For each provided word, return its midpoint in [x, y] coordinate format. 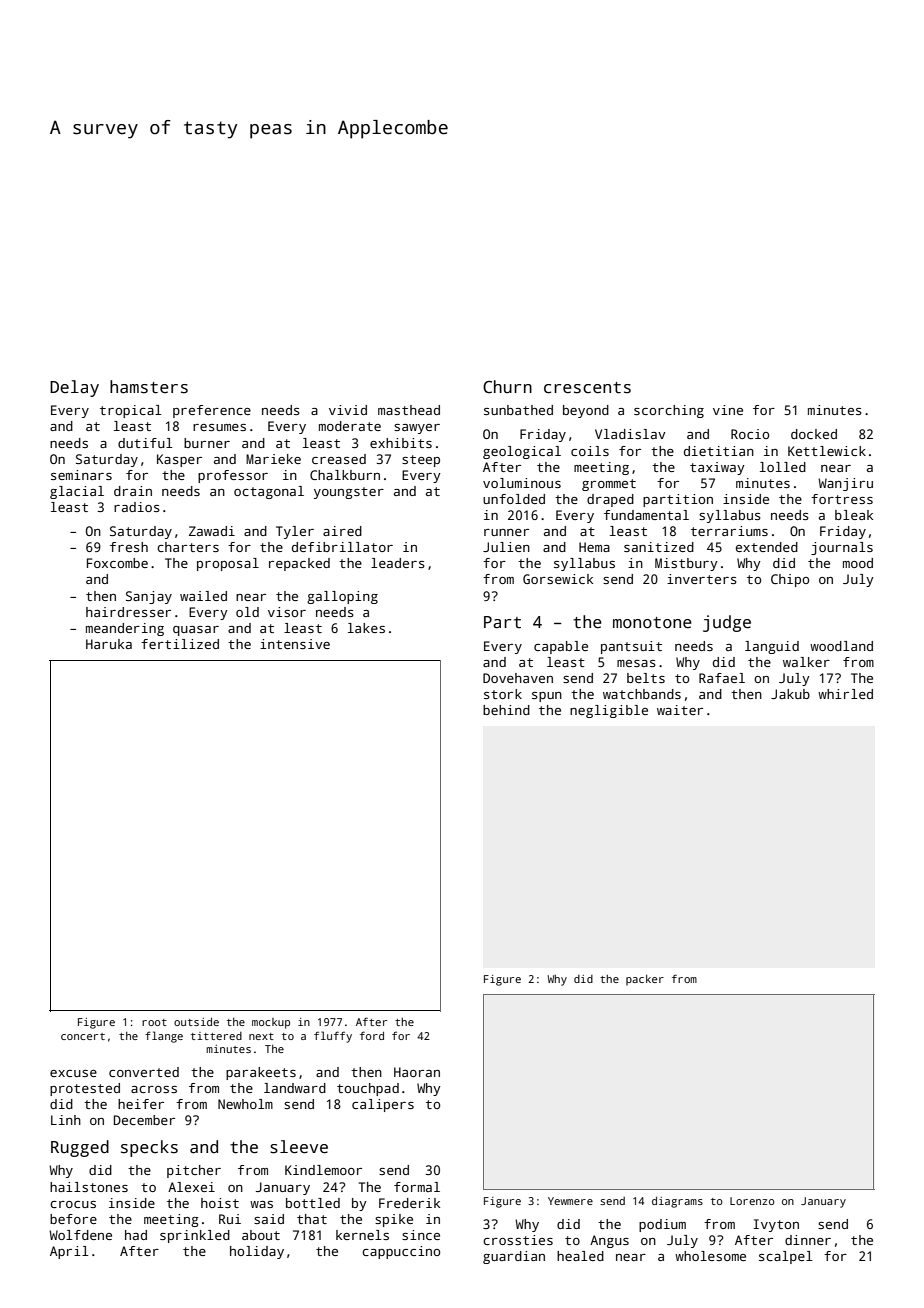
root [154, 1022]
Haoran [417, 1072]
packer [645, 980]
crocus [73, 1204]
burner [207, 443]
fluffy [333, 1037]
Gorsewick [558, 579]
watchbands [642, 694]
